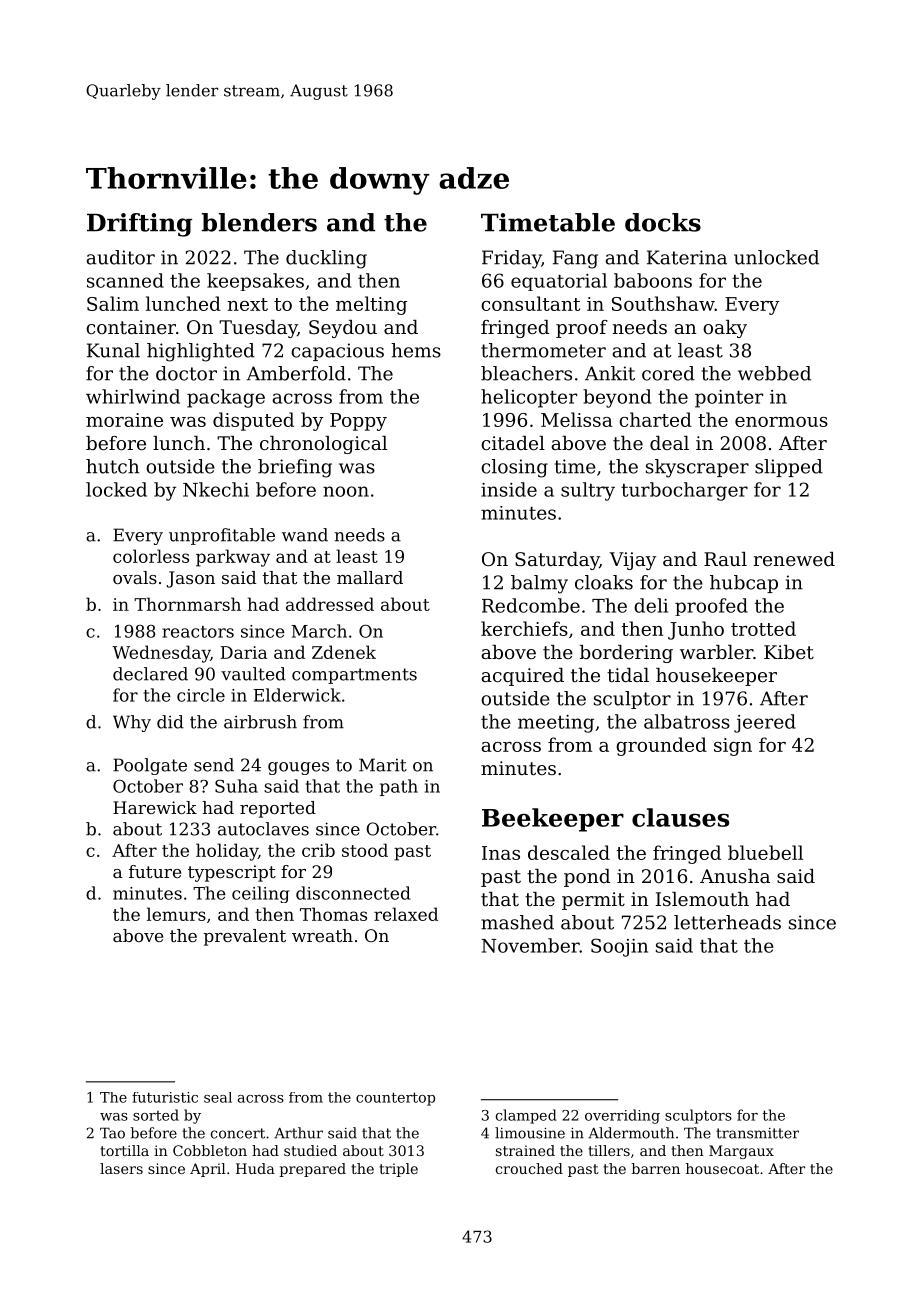 The width and height of the screenshot is (924, 1311). Describe the element at coordinates (210, 1150) in the screenshot. I see `Cobbleton` at that location.
